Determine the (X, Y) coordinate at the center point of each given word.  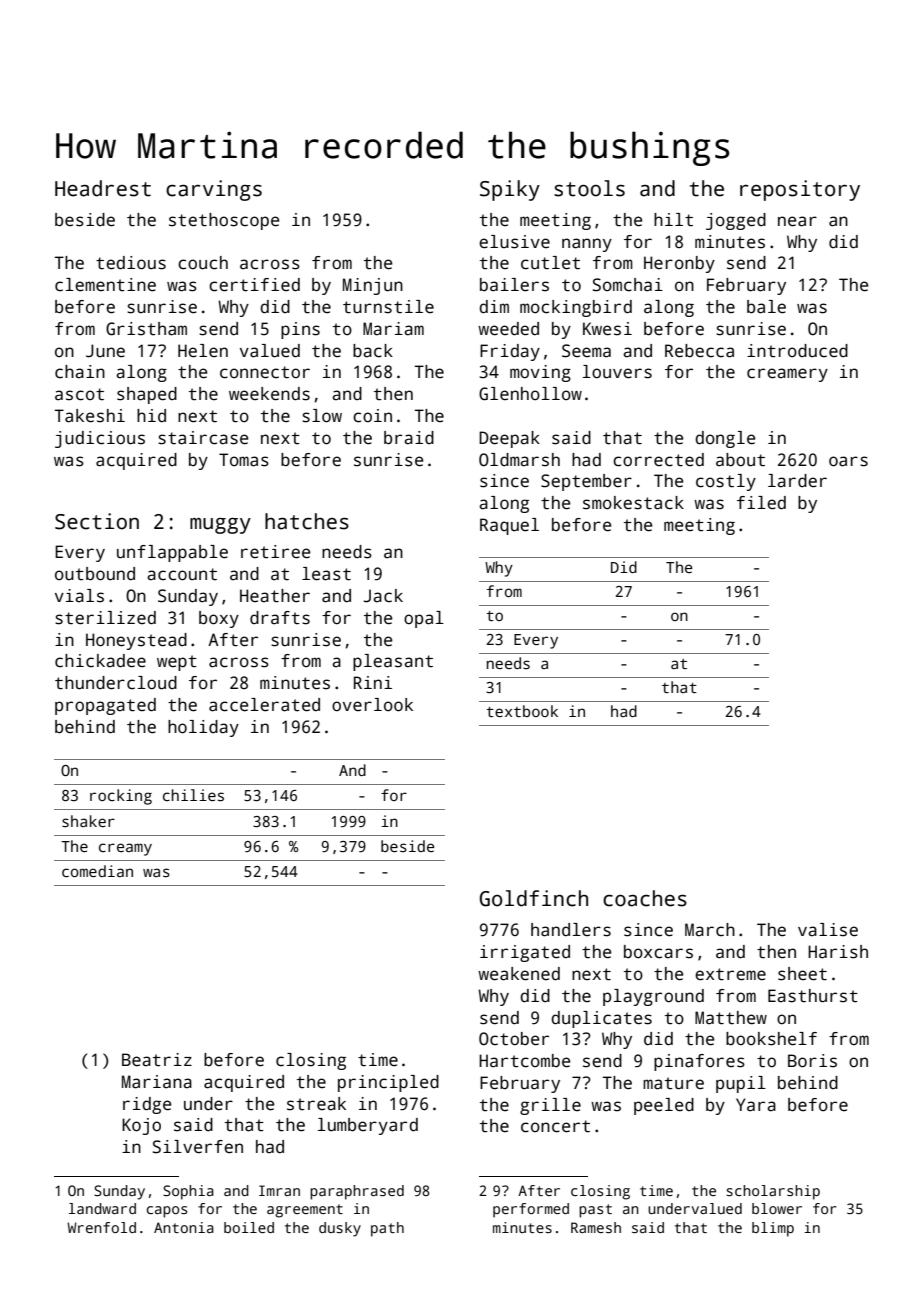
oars (848, 461)
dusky (340, 1229)
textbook (522, 711)
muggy (220, 526)
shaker (88, 821)
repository (800, 190)
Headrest (103, 188)
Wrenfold (101, 1227)
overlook (372, 705)
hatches (307, 521)
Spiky (510, 190)
